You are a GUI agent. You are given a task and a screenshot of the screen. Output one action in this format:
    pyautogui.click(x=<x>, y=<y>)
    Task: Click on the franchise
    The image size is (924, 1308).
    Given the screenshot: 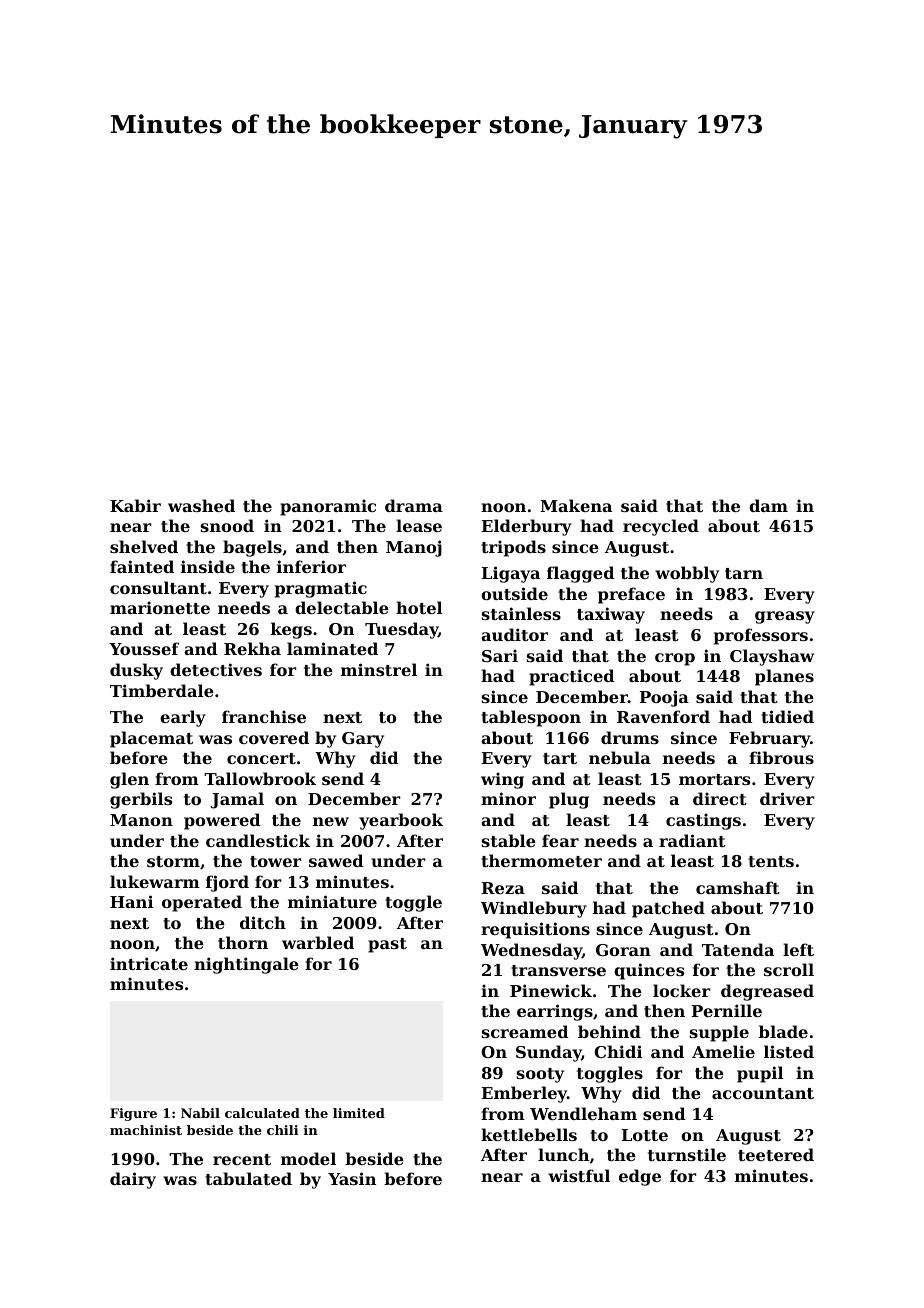 What is the action you would take?
    pyautogui.click(x=264, y=716)
